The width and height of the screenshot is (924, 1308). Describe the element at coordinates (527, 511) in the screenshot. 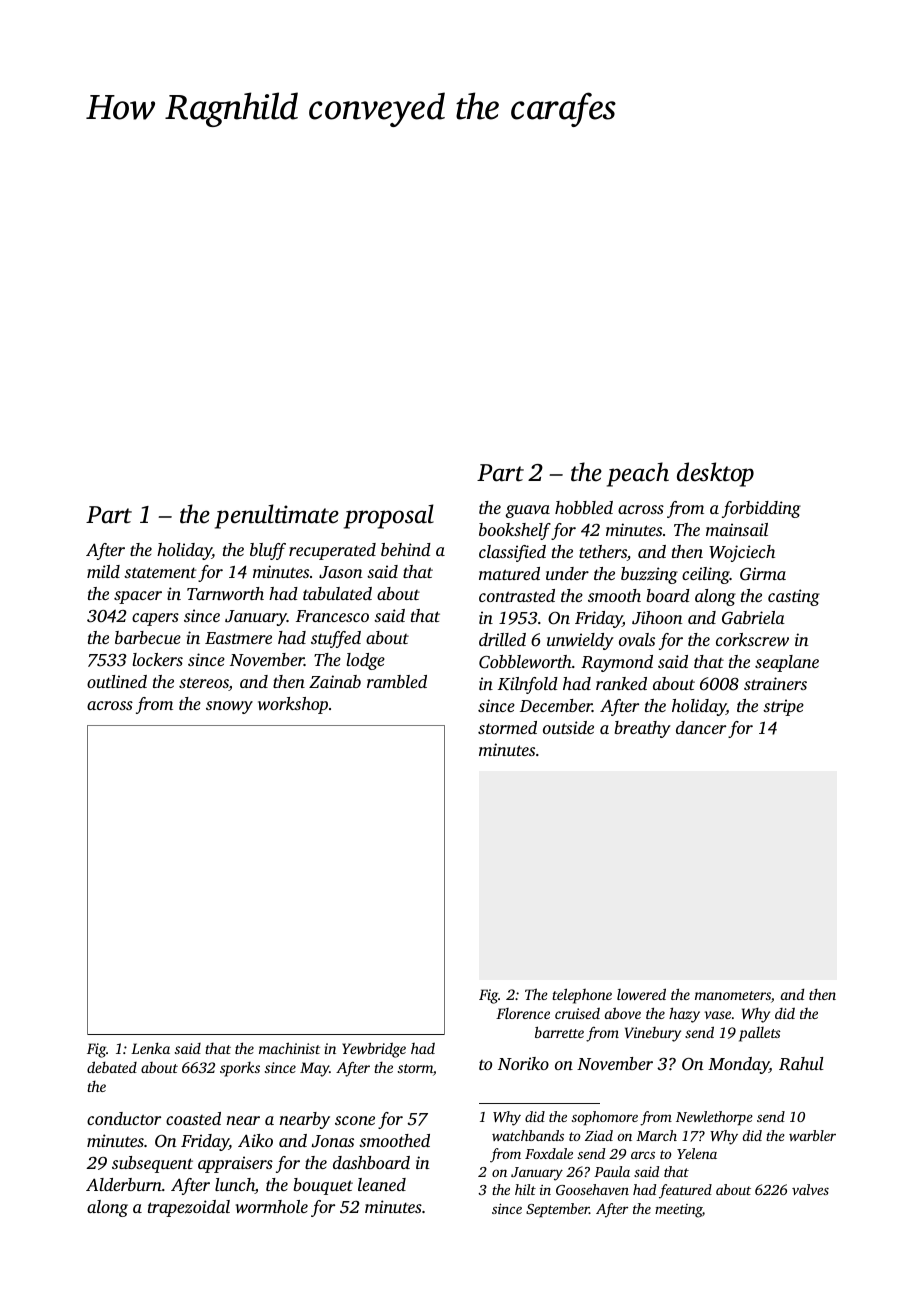

I see `guava` at that location.
